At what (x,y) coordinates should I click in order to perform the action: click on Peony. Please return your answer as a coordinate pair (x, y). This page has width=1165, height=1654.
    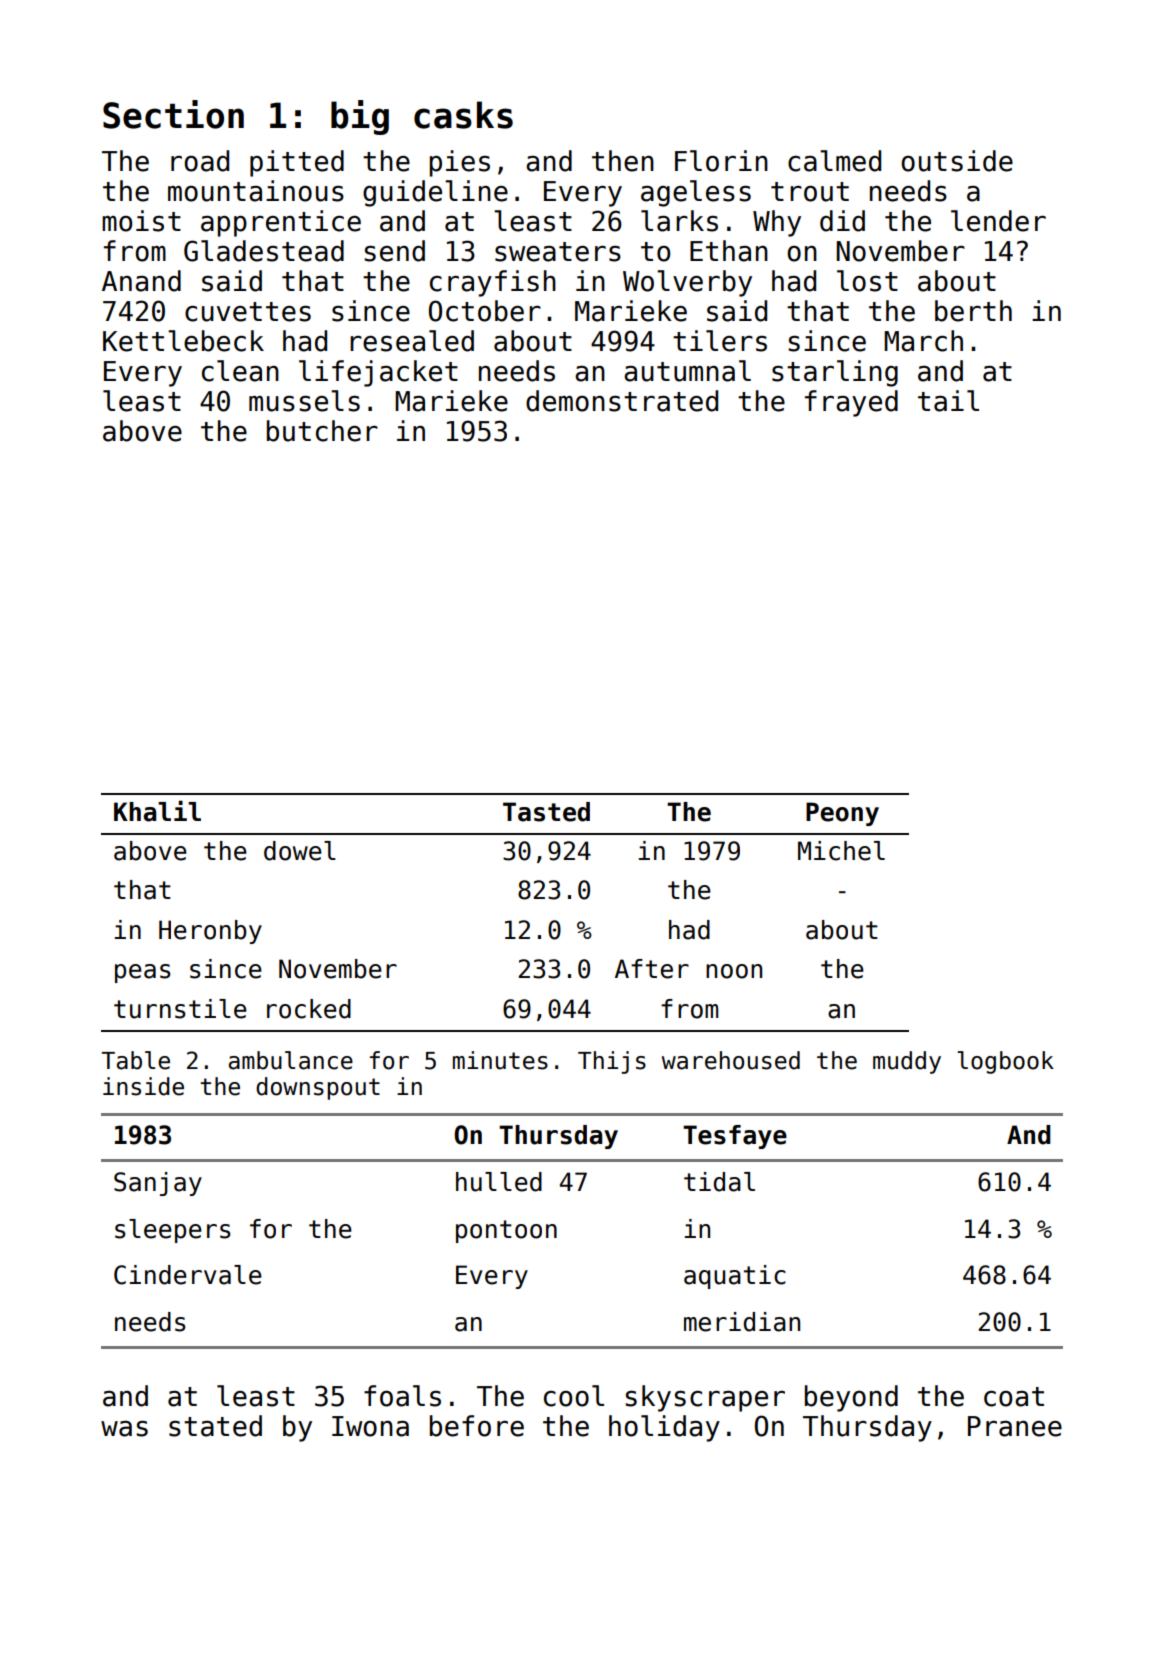
    Looking at the image, I should click on (842, 814).
